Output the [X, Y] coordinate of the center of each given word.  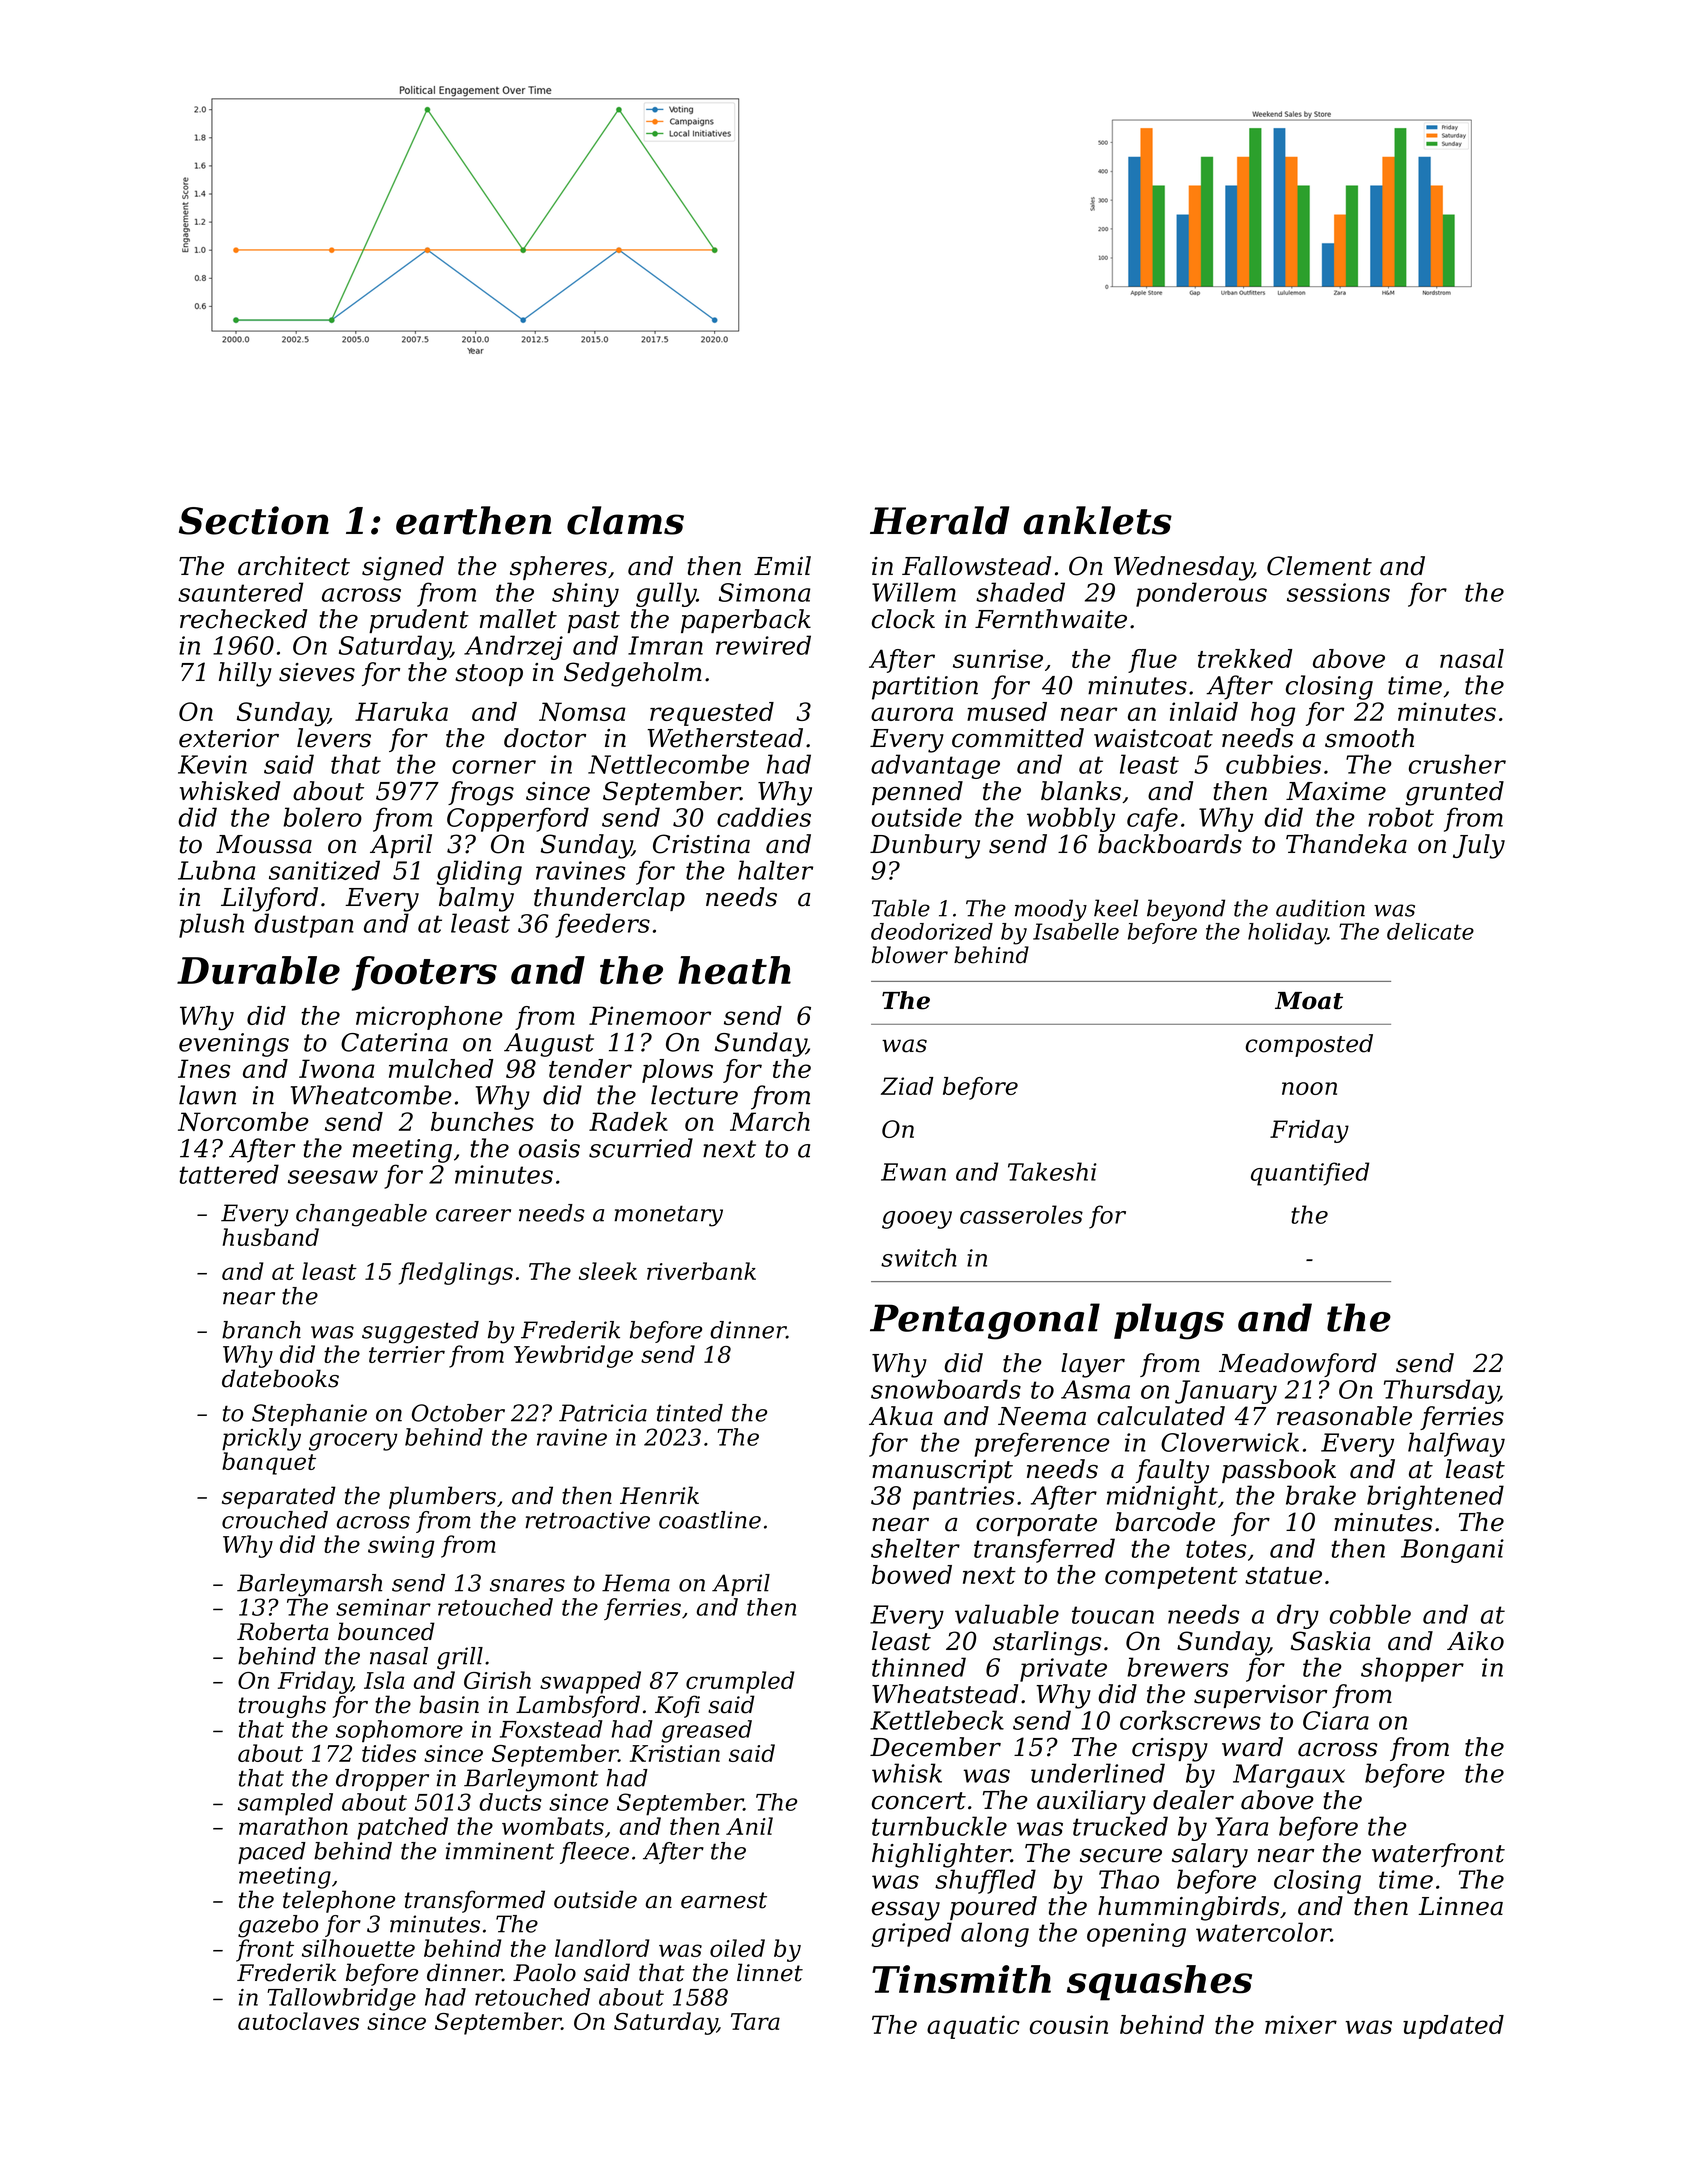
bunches [482, 1121]
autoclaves [298, 2021]
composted [1309, 1045]
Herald [939, 520]
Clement [1319, 566]
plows [677, 1071]
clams [625, 520]
